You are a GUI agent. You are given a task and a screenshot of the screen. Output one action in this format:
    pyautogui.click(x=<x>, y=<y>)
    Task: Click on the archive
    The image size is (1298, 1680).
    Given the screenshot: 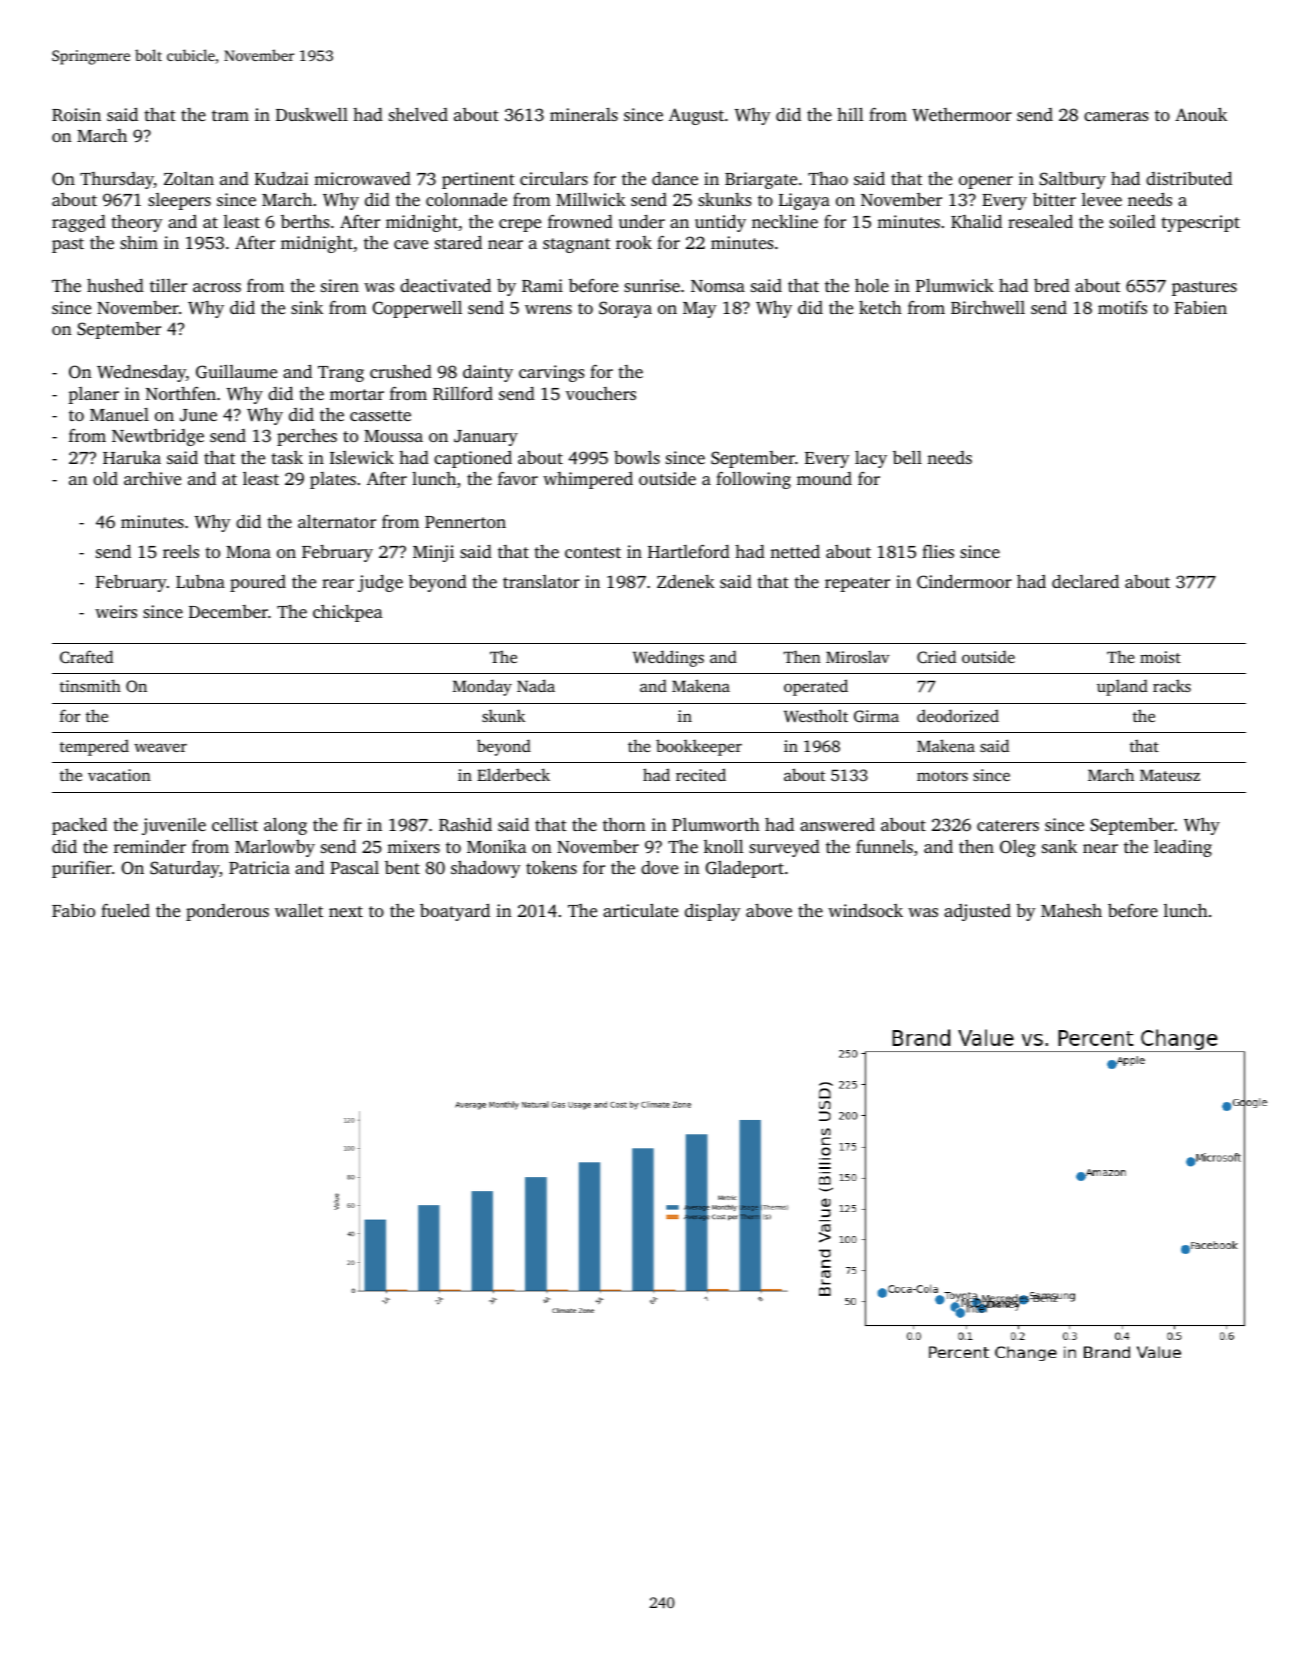 What is the action you would take?
    pyautogui.click(x=152, y=478)
